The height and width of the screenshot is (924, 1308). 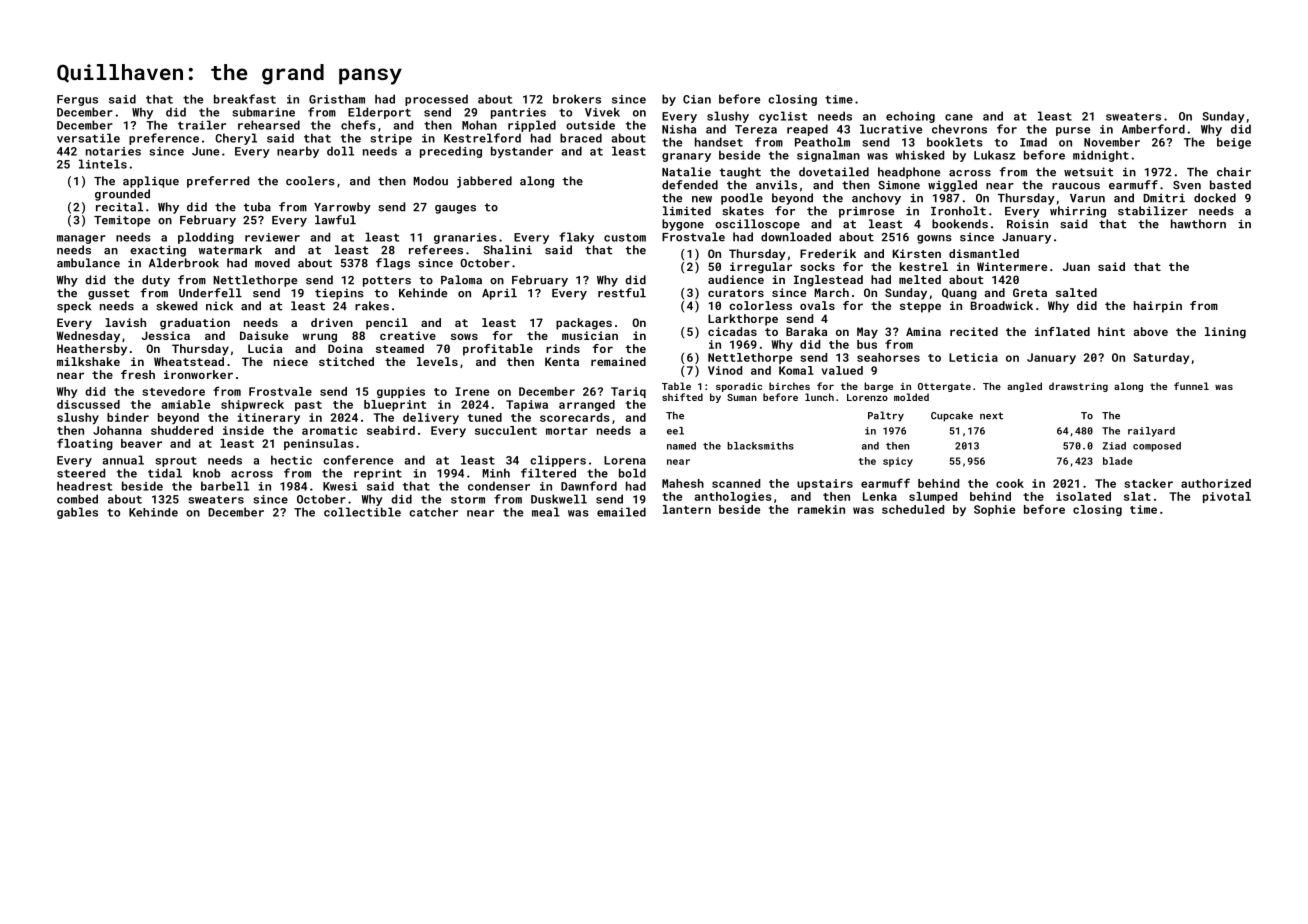 I want to click on brokers, so click(x=577, y=99).
